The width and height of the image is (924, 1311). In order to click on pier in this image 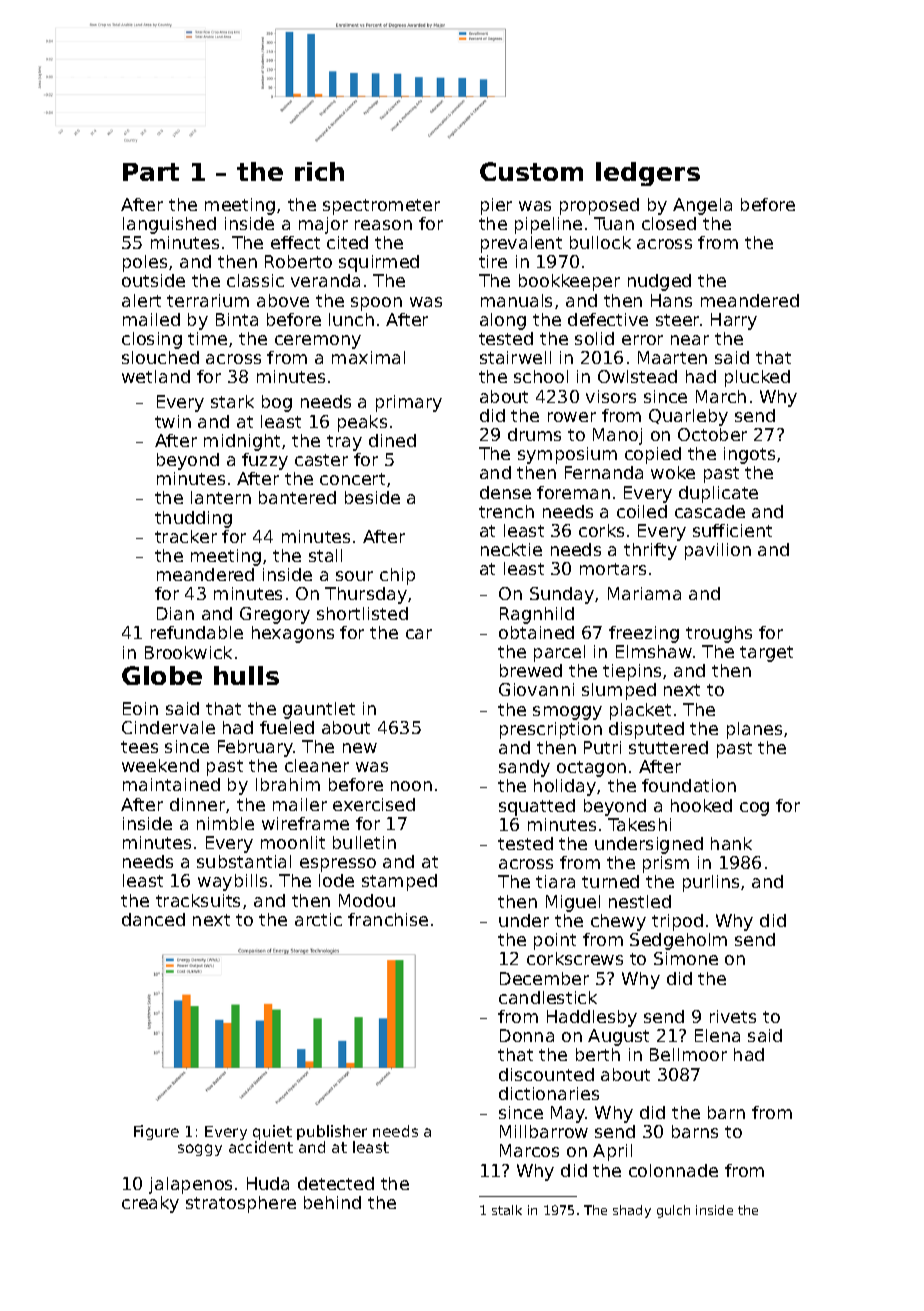, I will do `click(496, 206)`.
